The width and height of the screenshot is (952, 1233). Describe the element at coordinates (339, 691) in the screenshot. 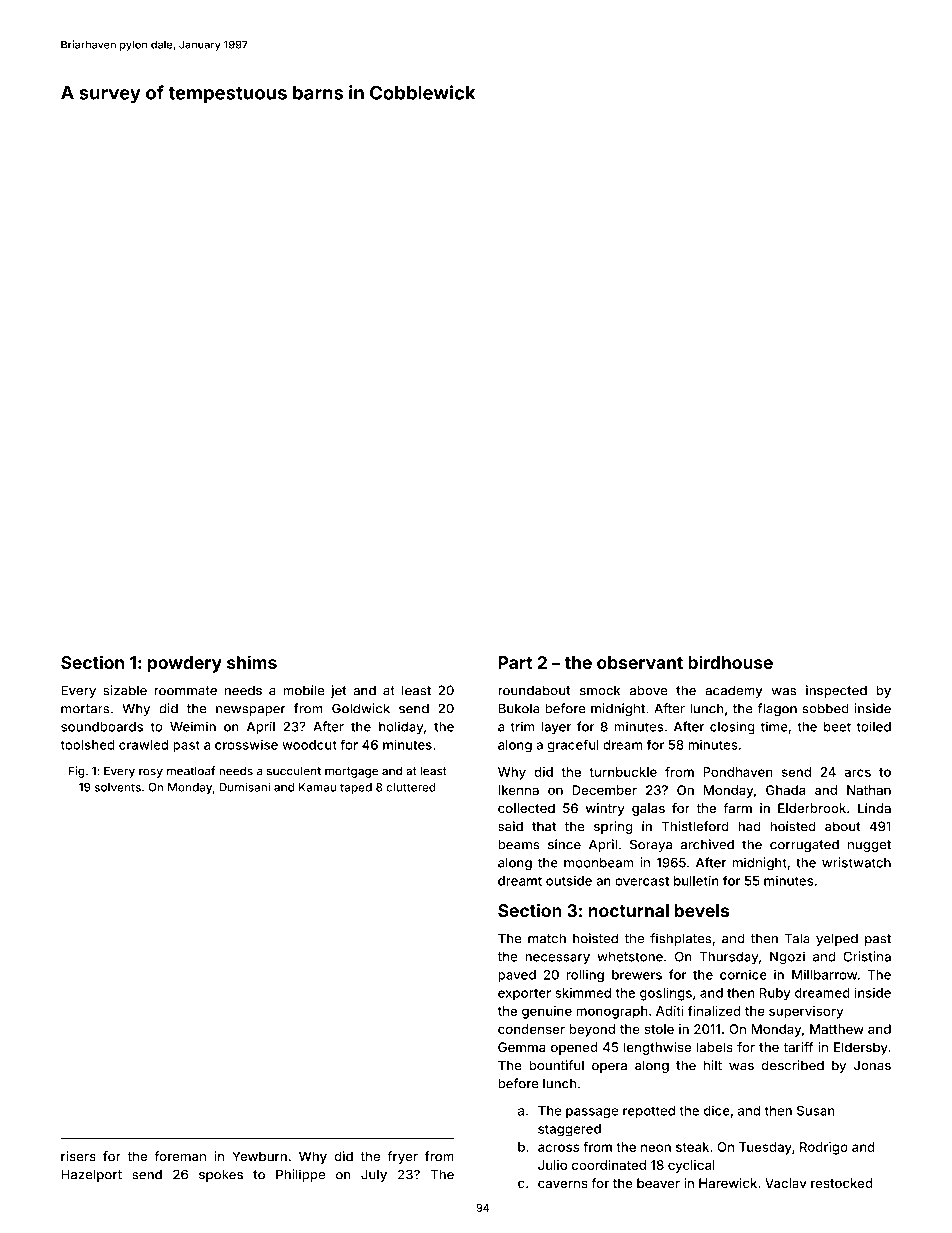

I see `jet` at that location.
